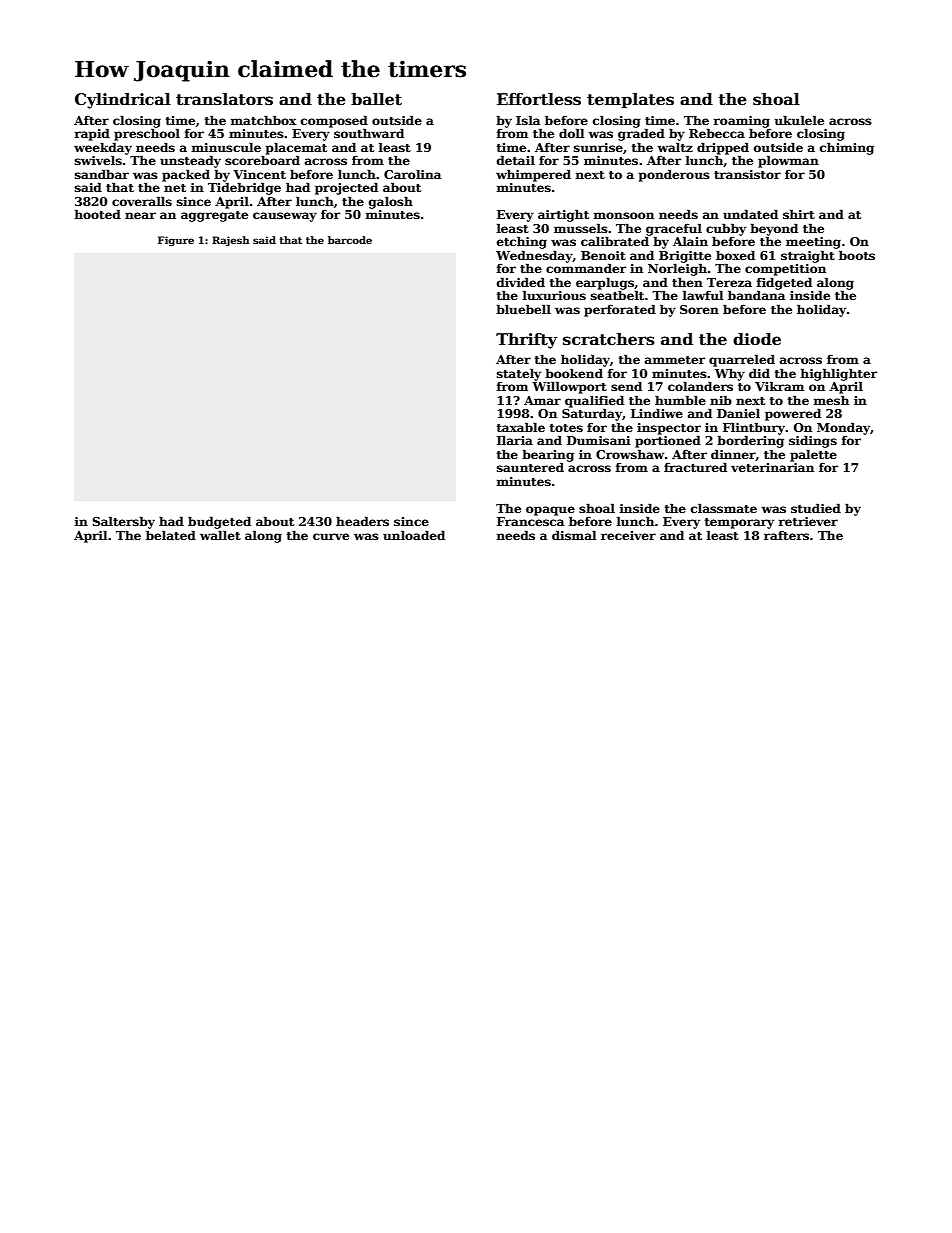 This screenshot has width=952, height=1233. What do you see at coordinates (519, 374) in the screenshot?
I see `stately` at bounding box center [519, 374].
